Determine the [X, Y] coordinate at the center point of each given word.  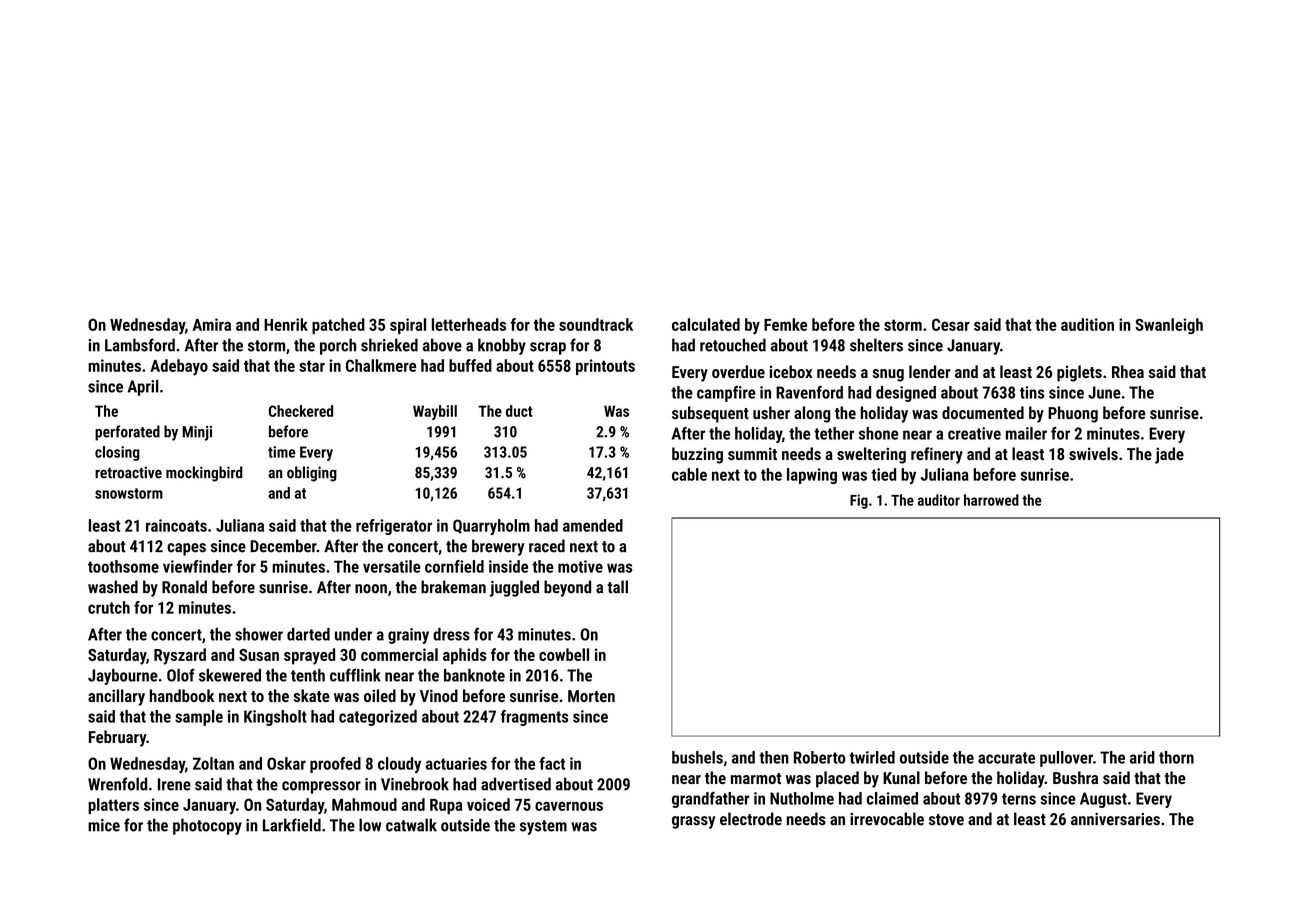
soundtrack [596, 324]
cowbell [564, 654]
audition [1087, 324]
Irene [174, 784]
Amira [212, 324]
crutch [109, 607]
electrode [751, 819]
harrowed [991, 500]
